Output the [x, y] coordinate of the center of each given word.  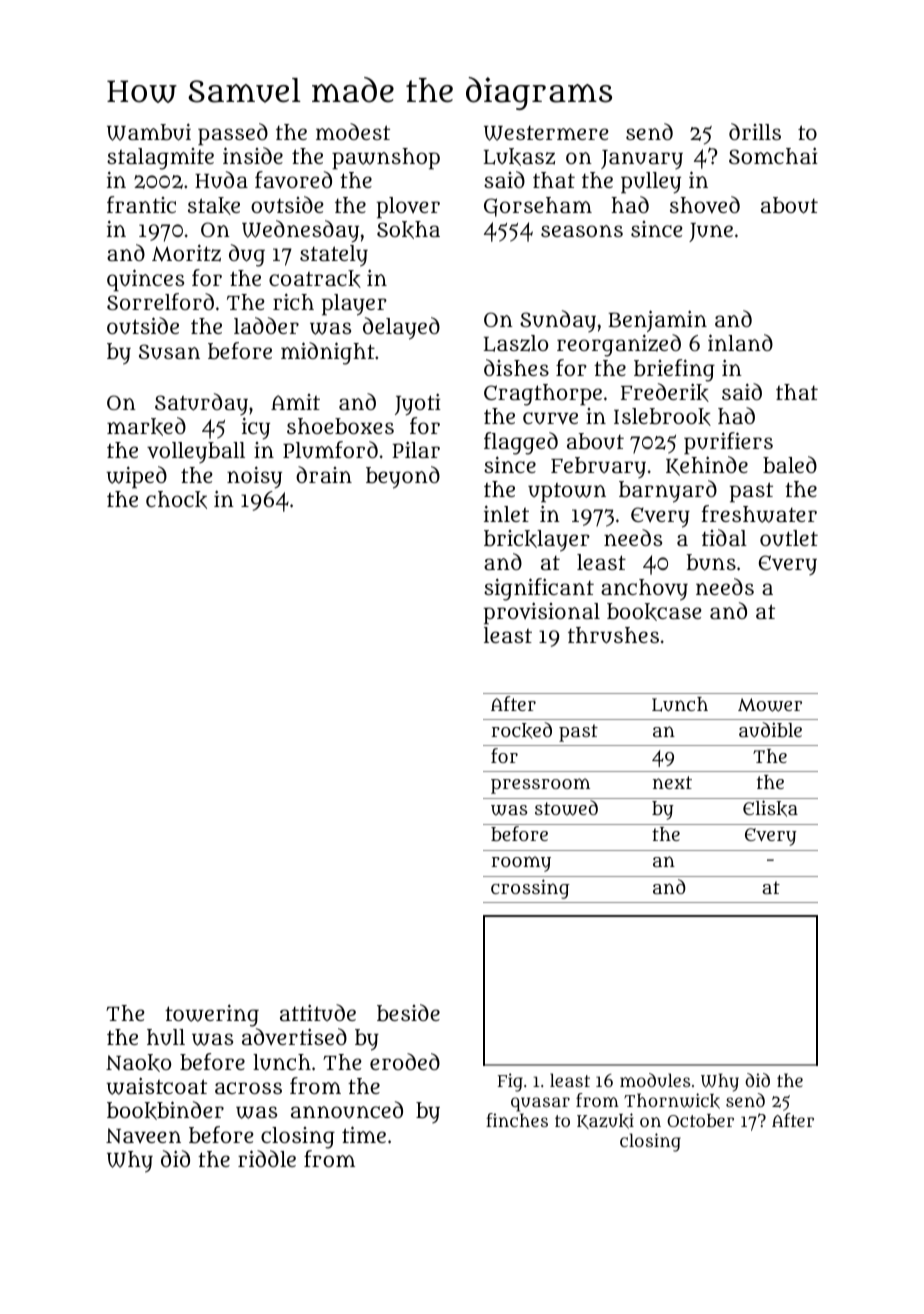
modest [353, 131]
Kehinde [707, 466]
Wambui [149, 132]
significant [539, 589]
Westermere [546, 133]
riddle [267, 1158]
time [364, 1134]
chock [176, 500]
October [700, 1120]
